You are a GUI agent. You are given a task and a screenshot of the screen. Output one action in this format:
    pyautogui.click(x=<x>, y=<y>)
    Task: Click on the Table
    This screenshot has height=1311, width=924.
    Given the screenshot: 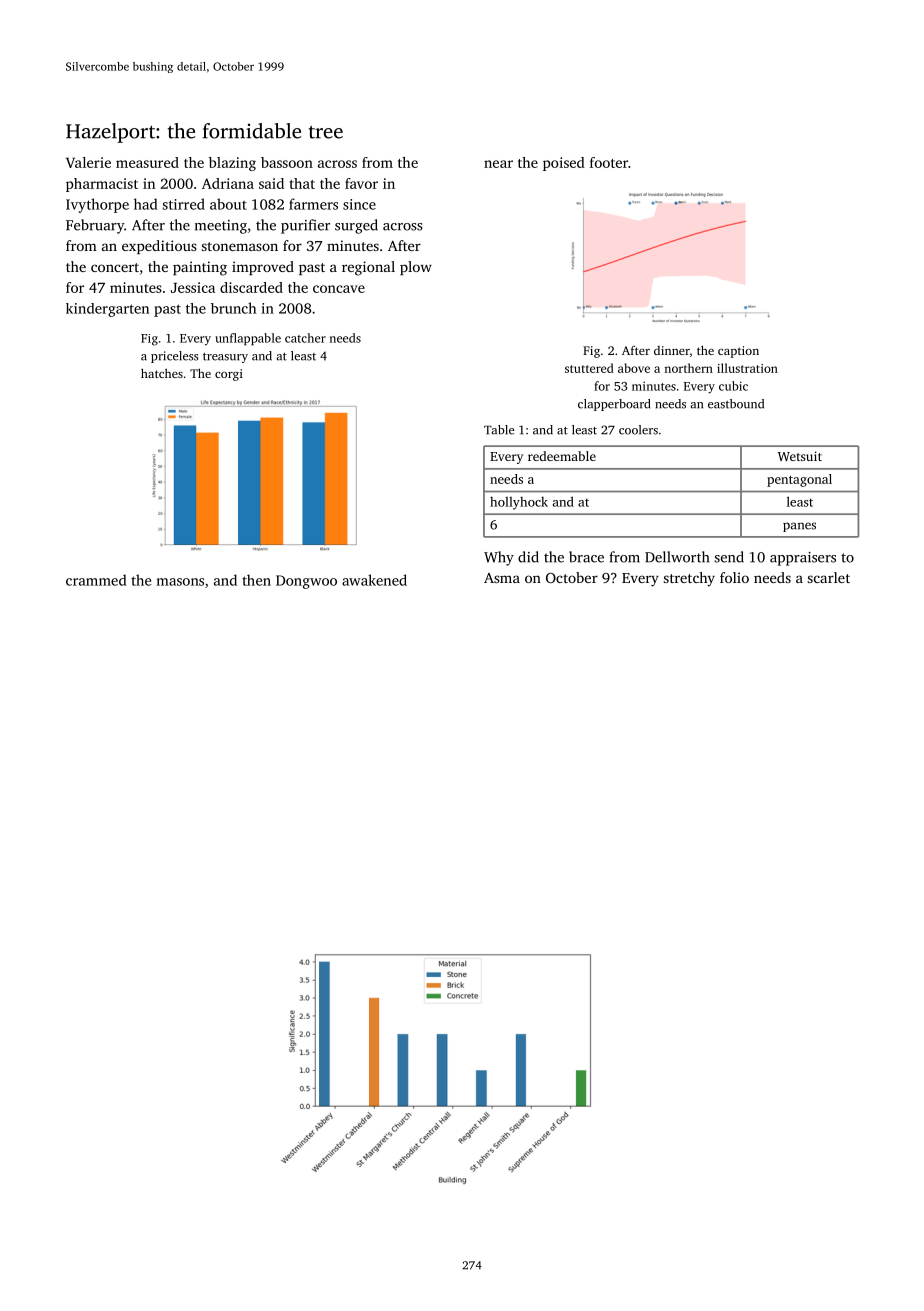 What is the action you would take?
    pyautogui.click(x=499, y=430)
